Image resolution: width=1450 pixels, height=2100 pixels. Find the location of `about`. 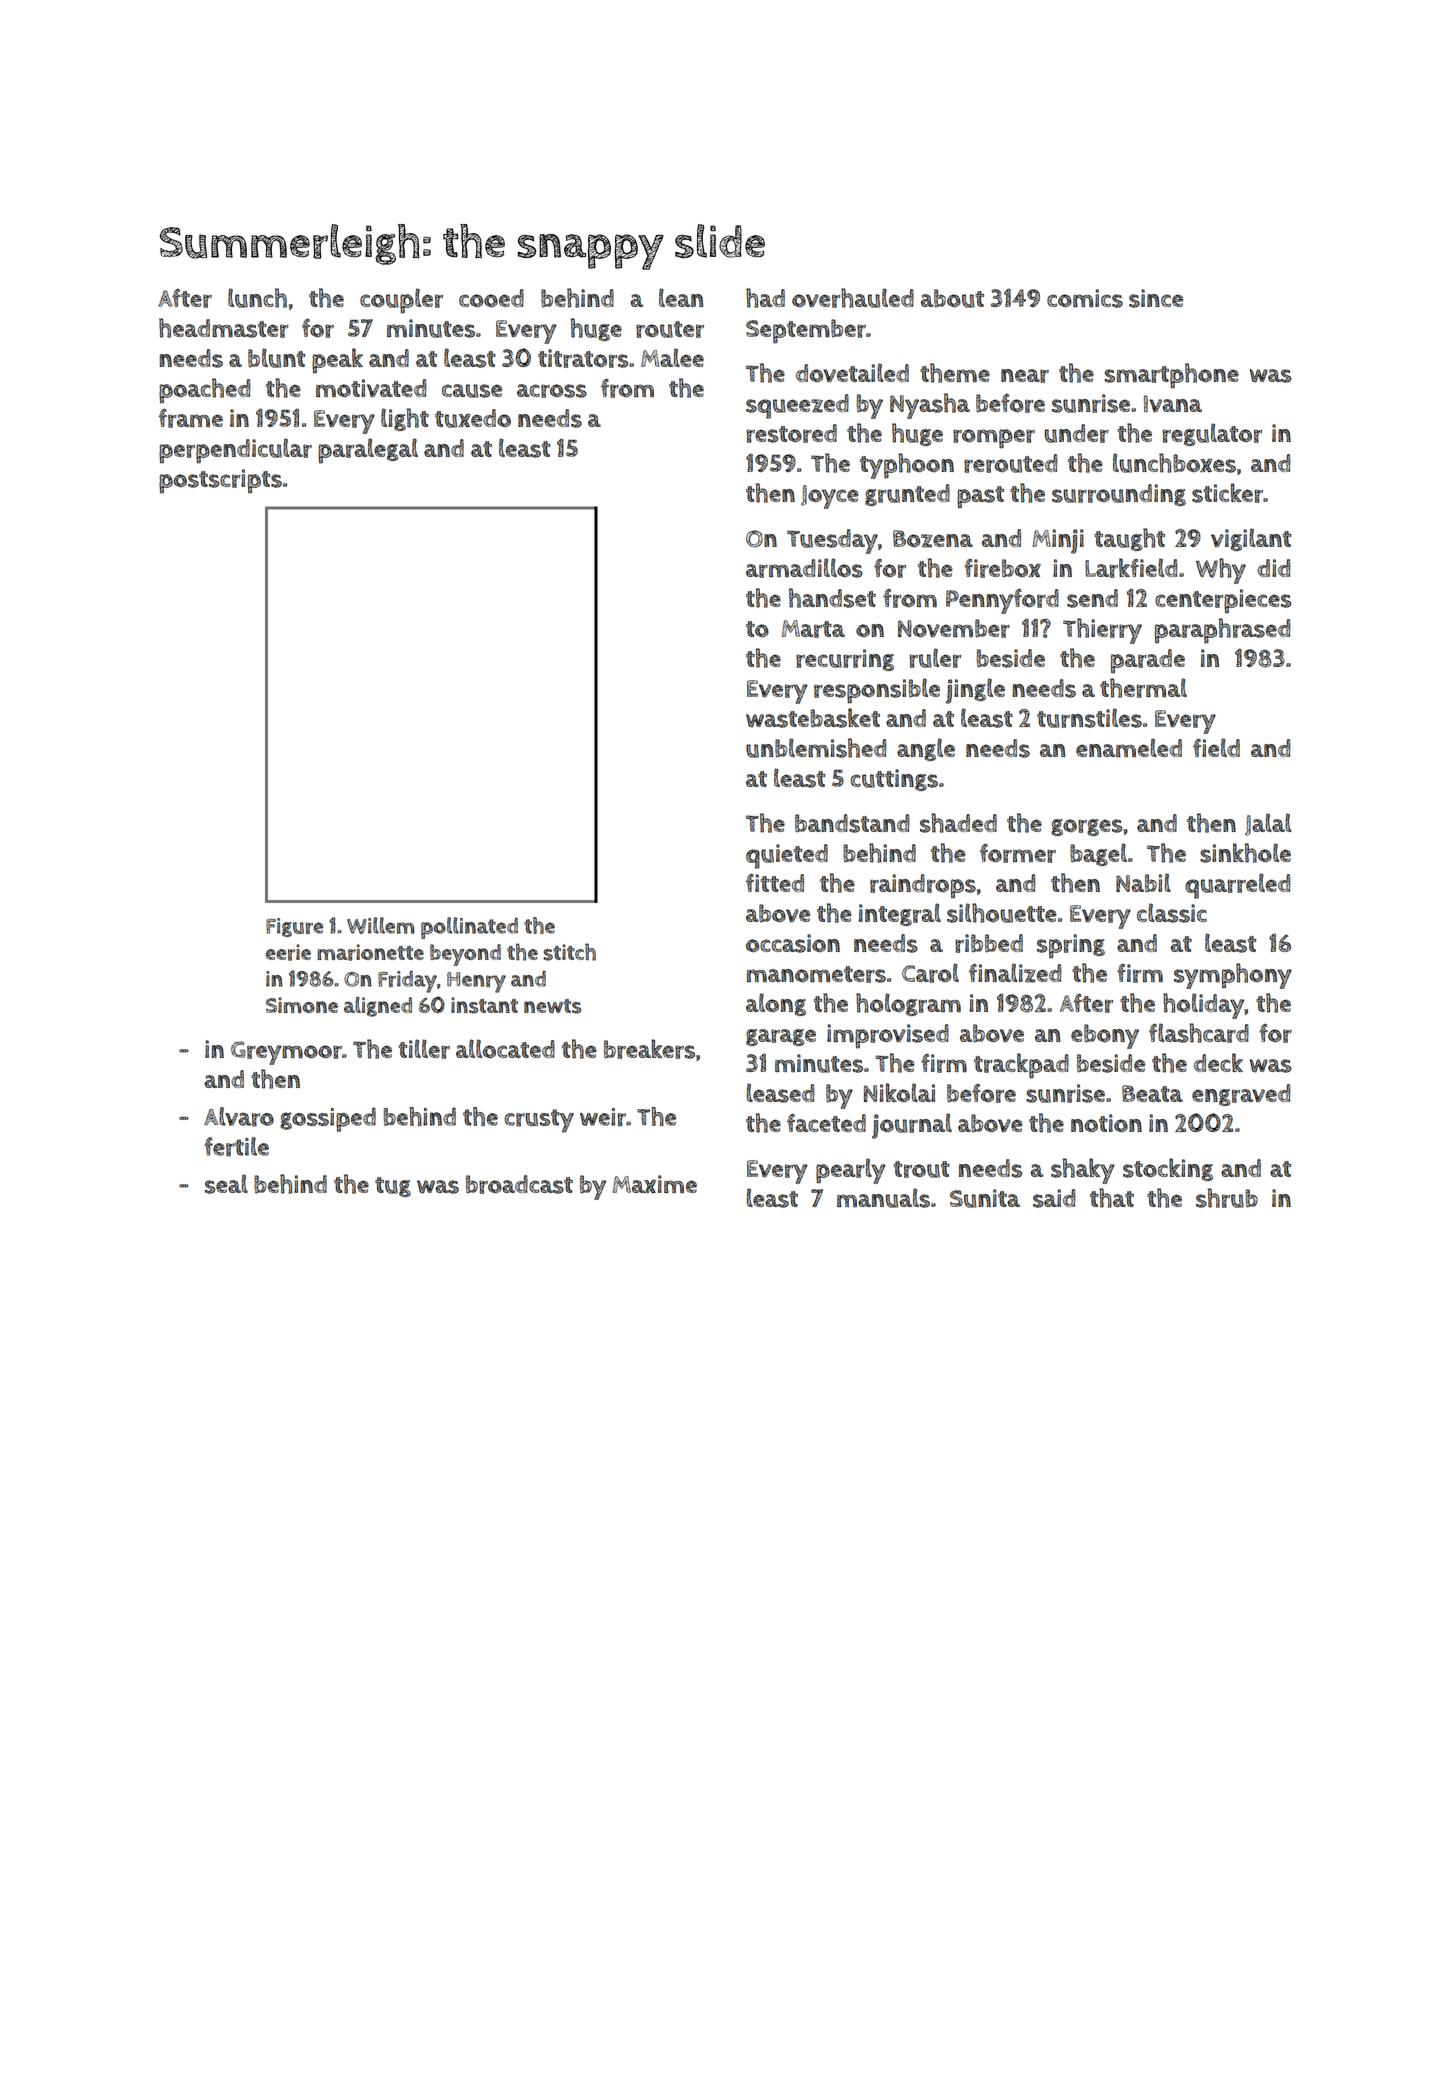

about is located at coordinates (952, 298).
